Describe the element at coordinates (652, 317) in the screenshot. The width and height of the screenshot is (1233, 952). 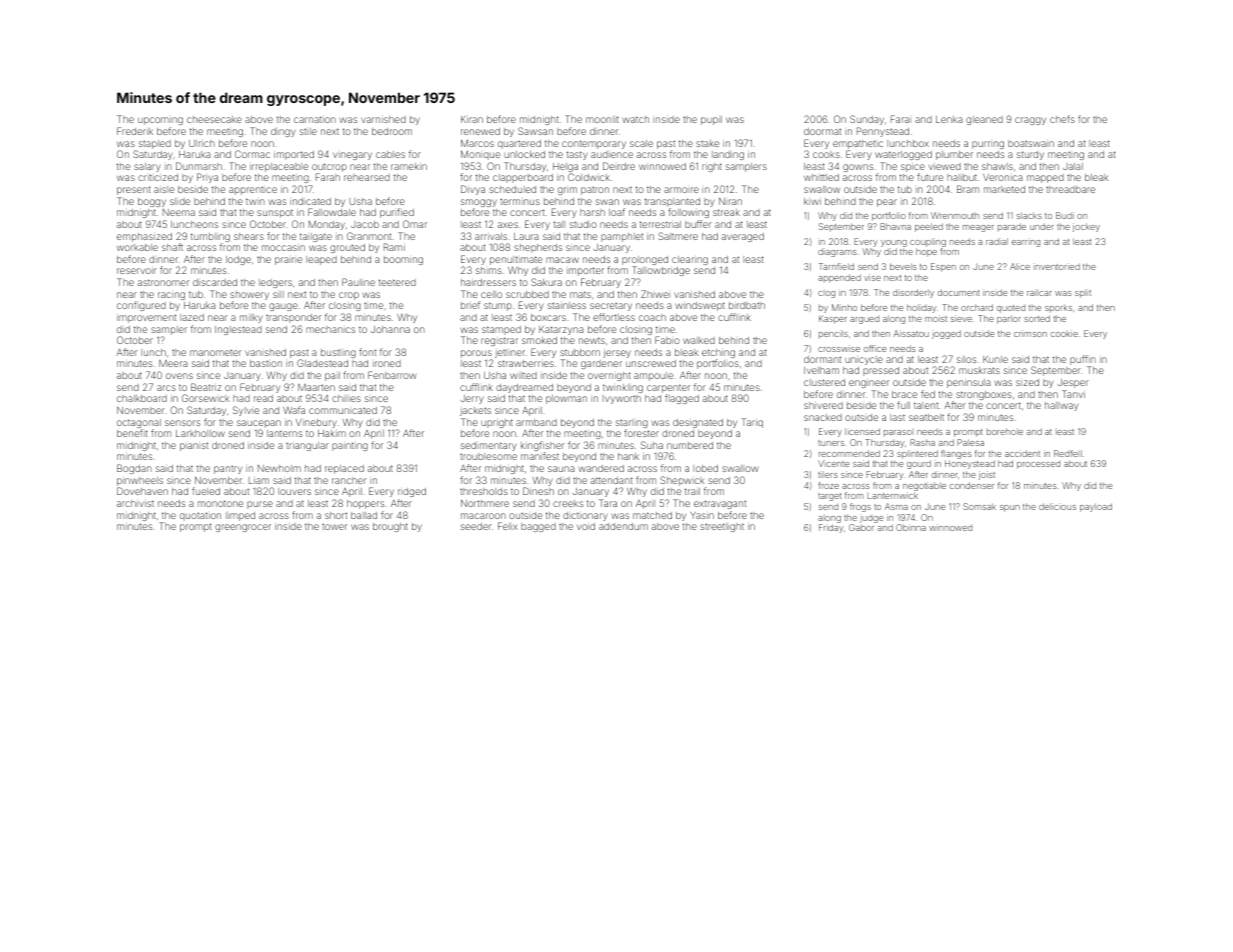
I see `coach` at that location.
